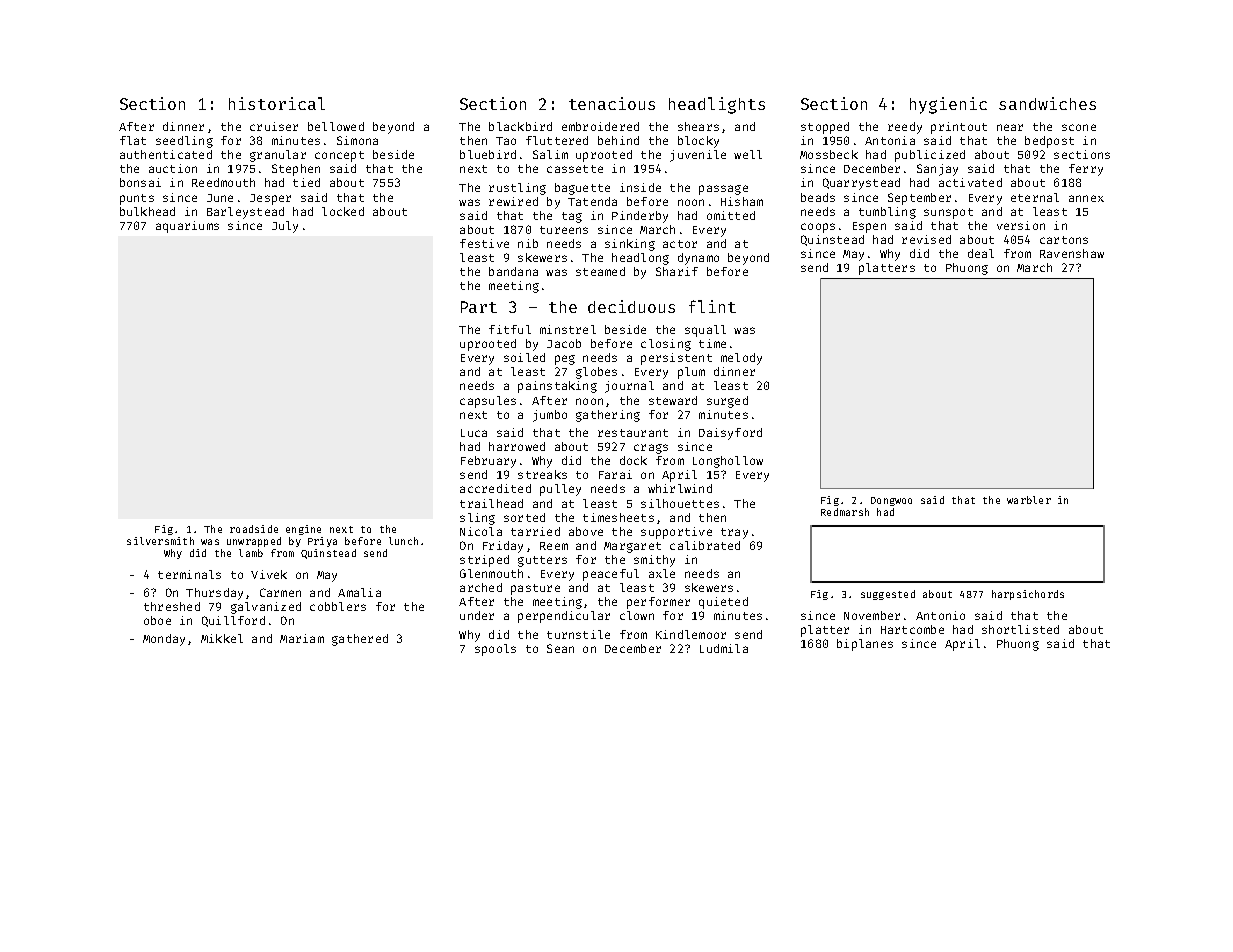 The width and height of the screenshot is (1233, 952). Describe the element at coordinates (360, 640) in the screenshot. I see `gathered` at that location.
